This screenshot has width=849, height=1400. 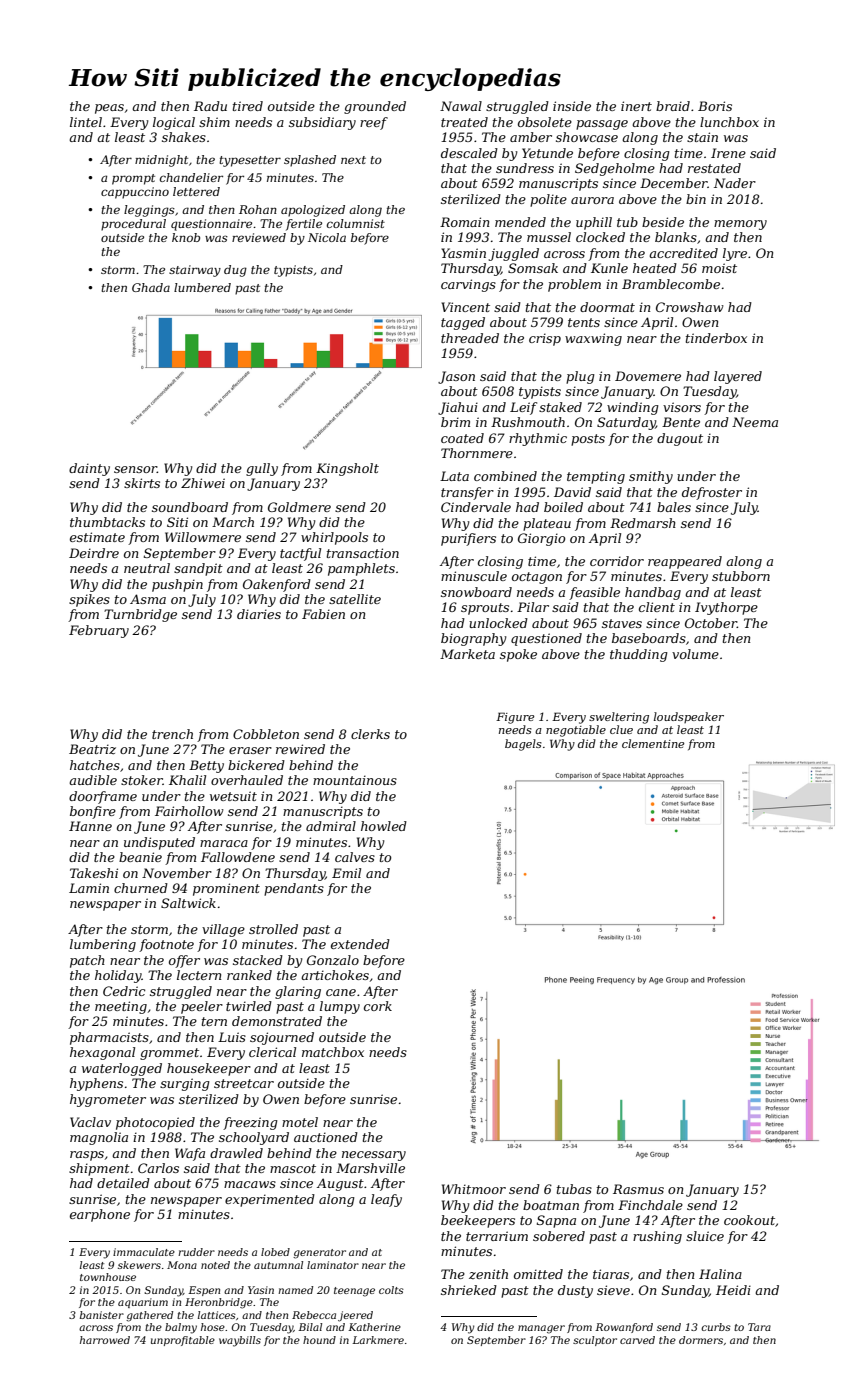 What do you see at coordinates (637, 1340) in the screenshot?
I see `carved` at bounding box center [637, 1340].
